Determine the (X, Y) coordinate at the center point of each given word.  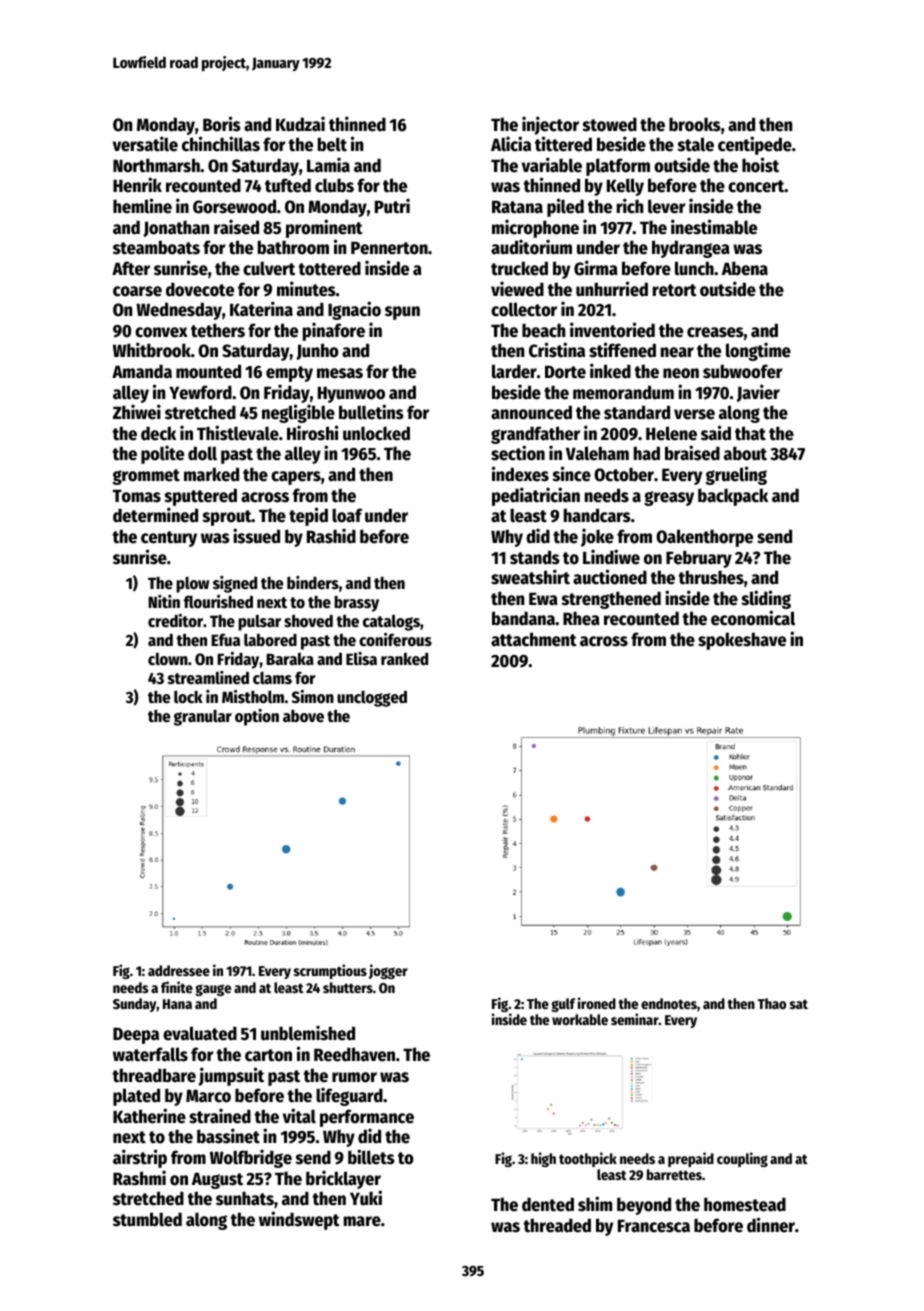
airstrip (140, 1158)
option (257, 717)
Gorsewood (234, 206)
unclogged (372, 698)
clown (168, 659)
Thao (772, 1003)
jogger (388, 971)
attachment (534, 639)
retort (675, 290)
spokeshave (742, 641)
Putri (392, 206)
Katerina (261, 309)
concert (756, 186)
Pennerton (389, 248)
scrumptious (330, 971)
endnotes (669, 1003)
